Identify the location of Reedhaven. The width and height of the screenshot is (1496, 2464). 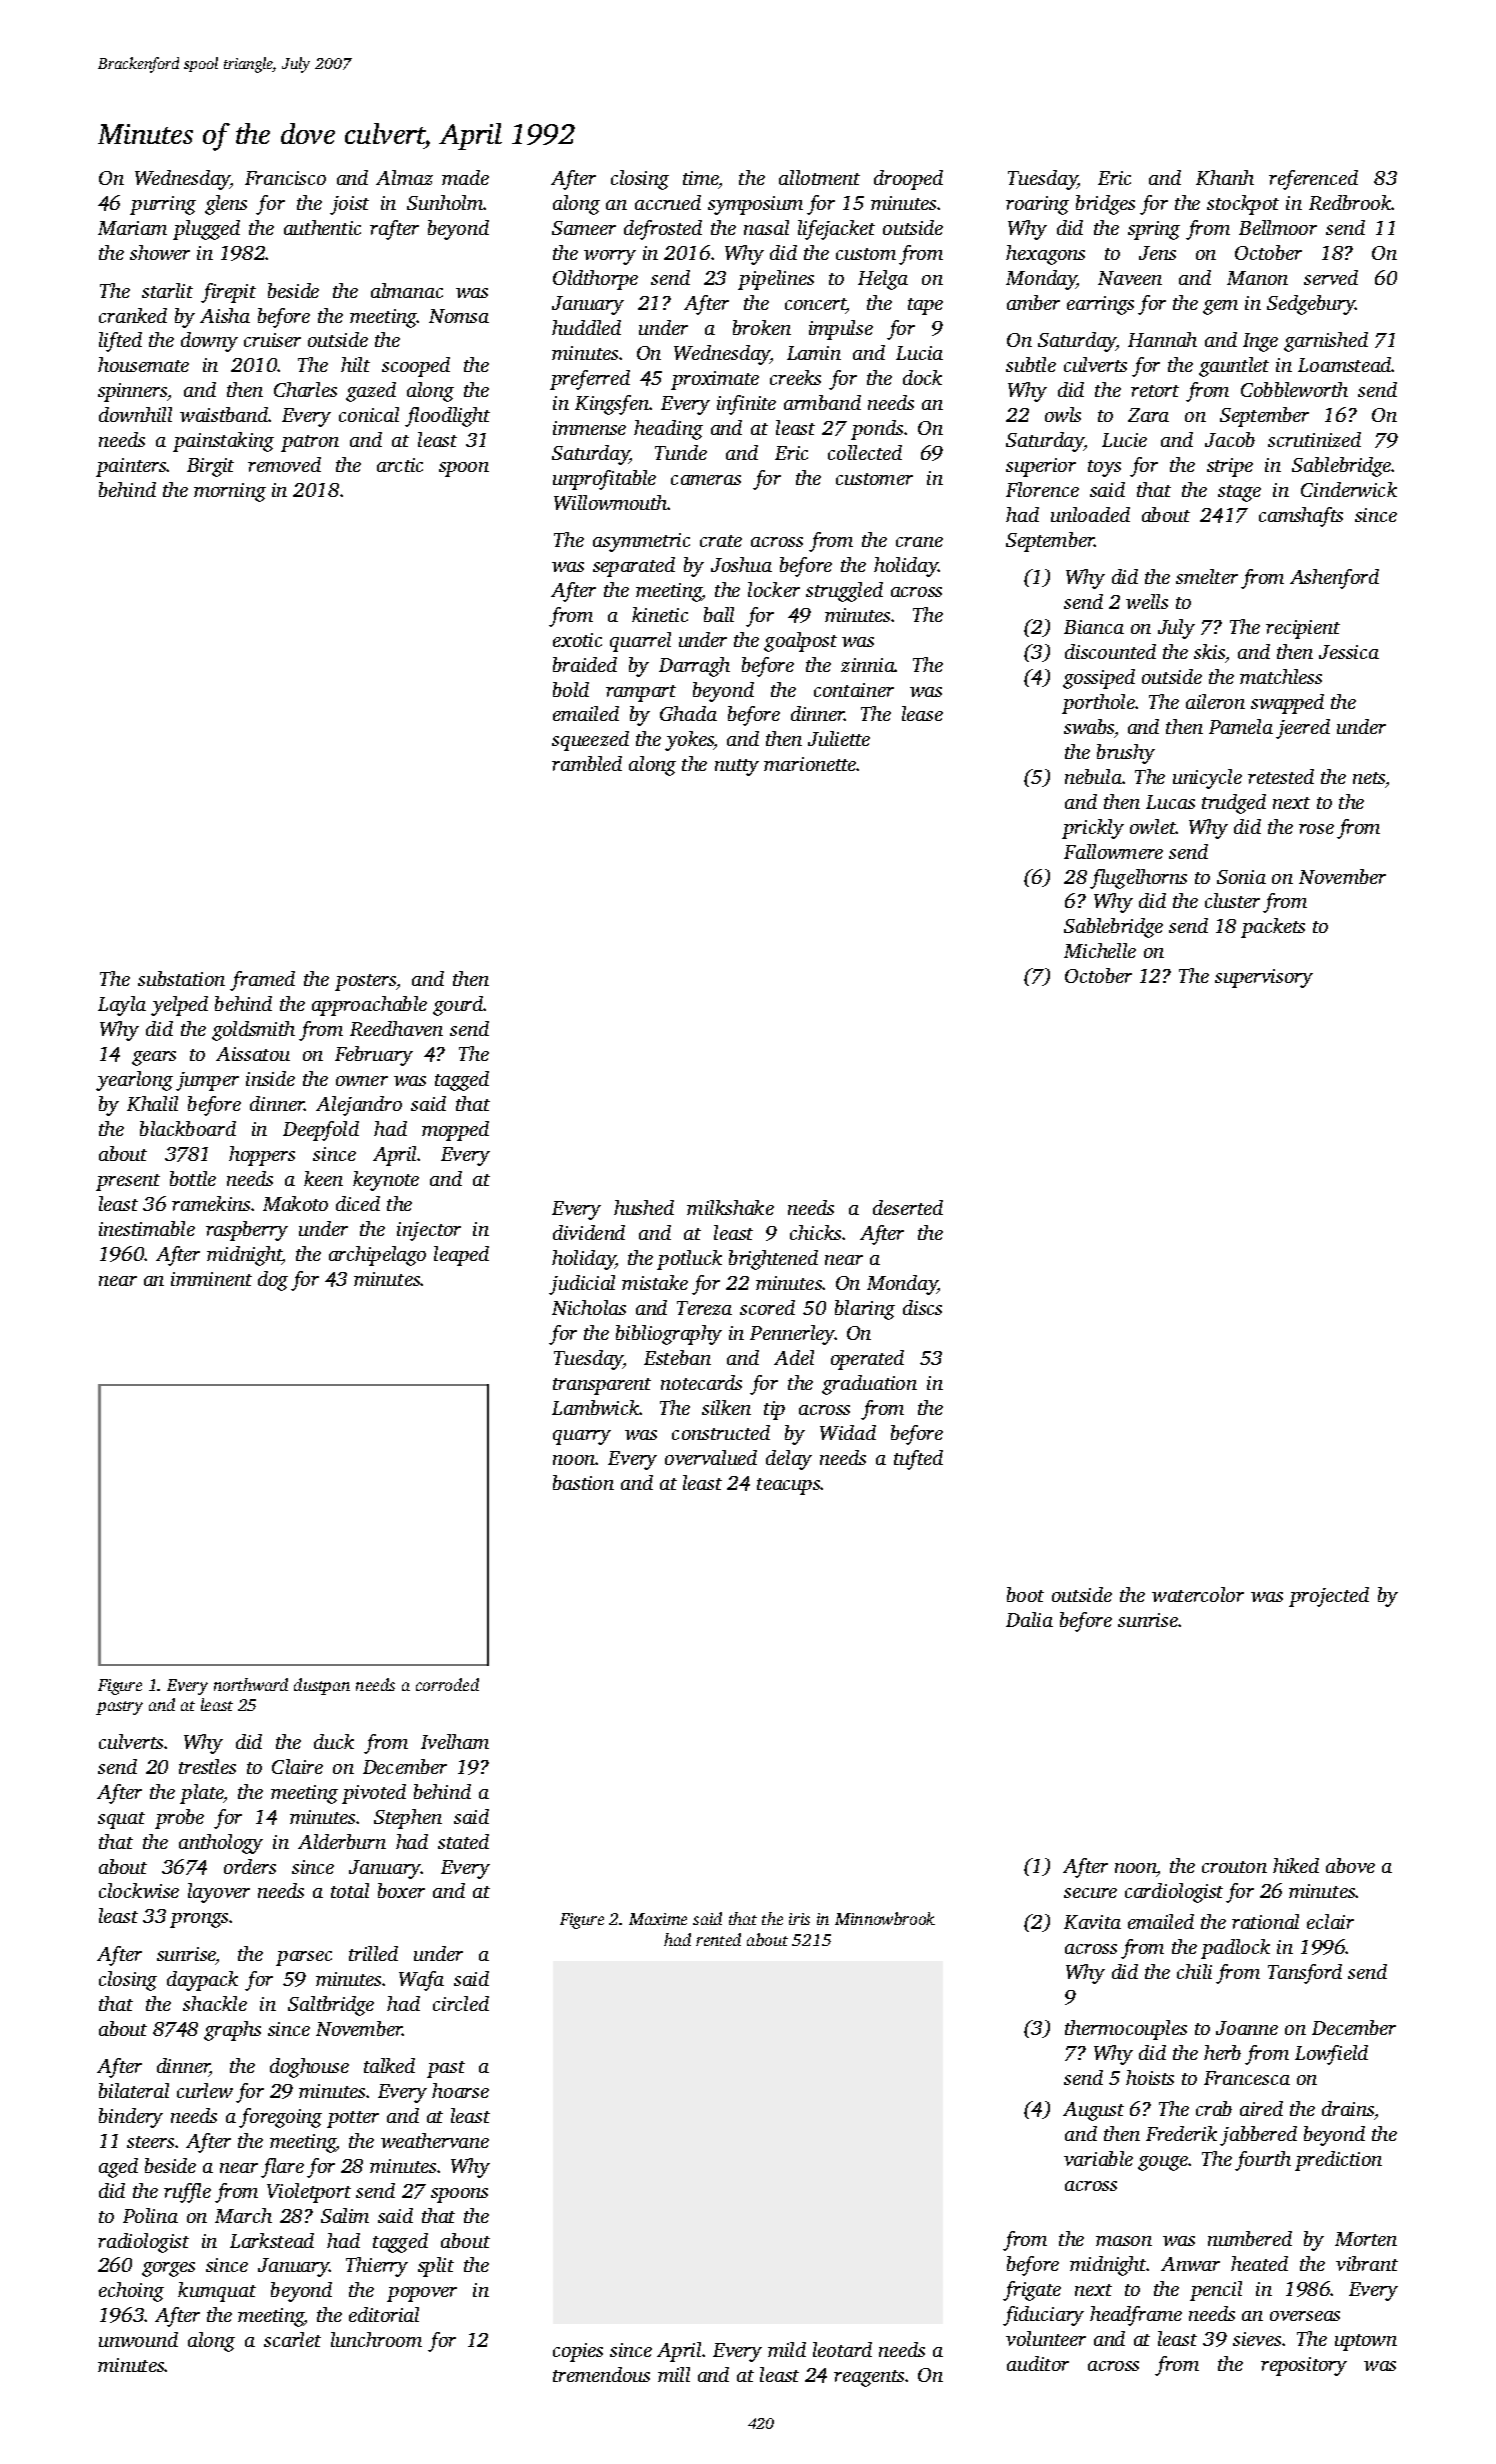
(396, 1028).
